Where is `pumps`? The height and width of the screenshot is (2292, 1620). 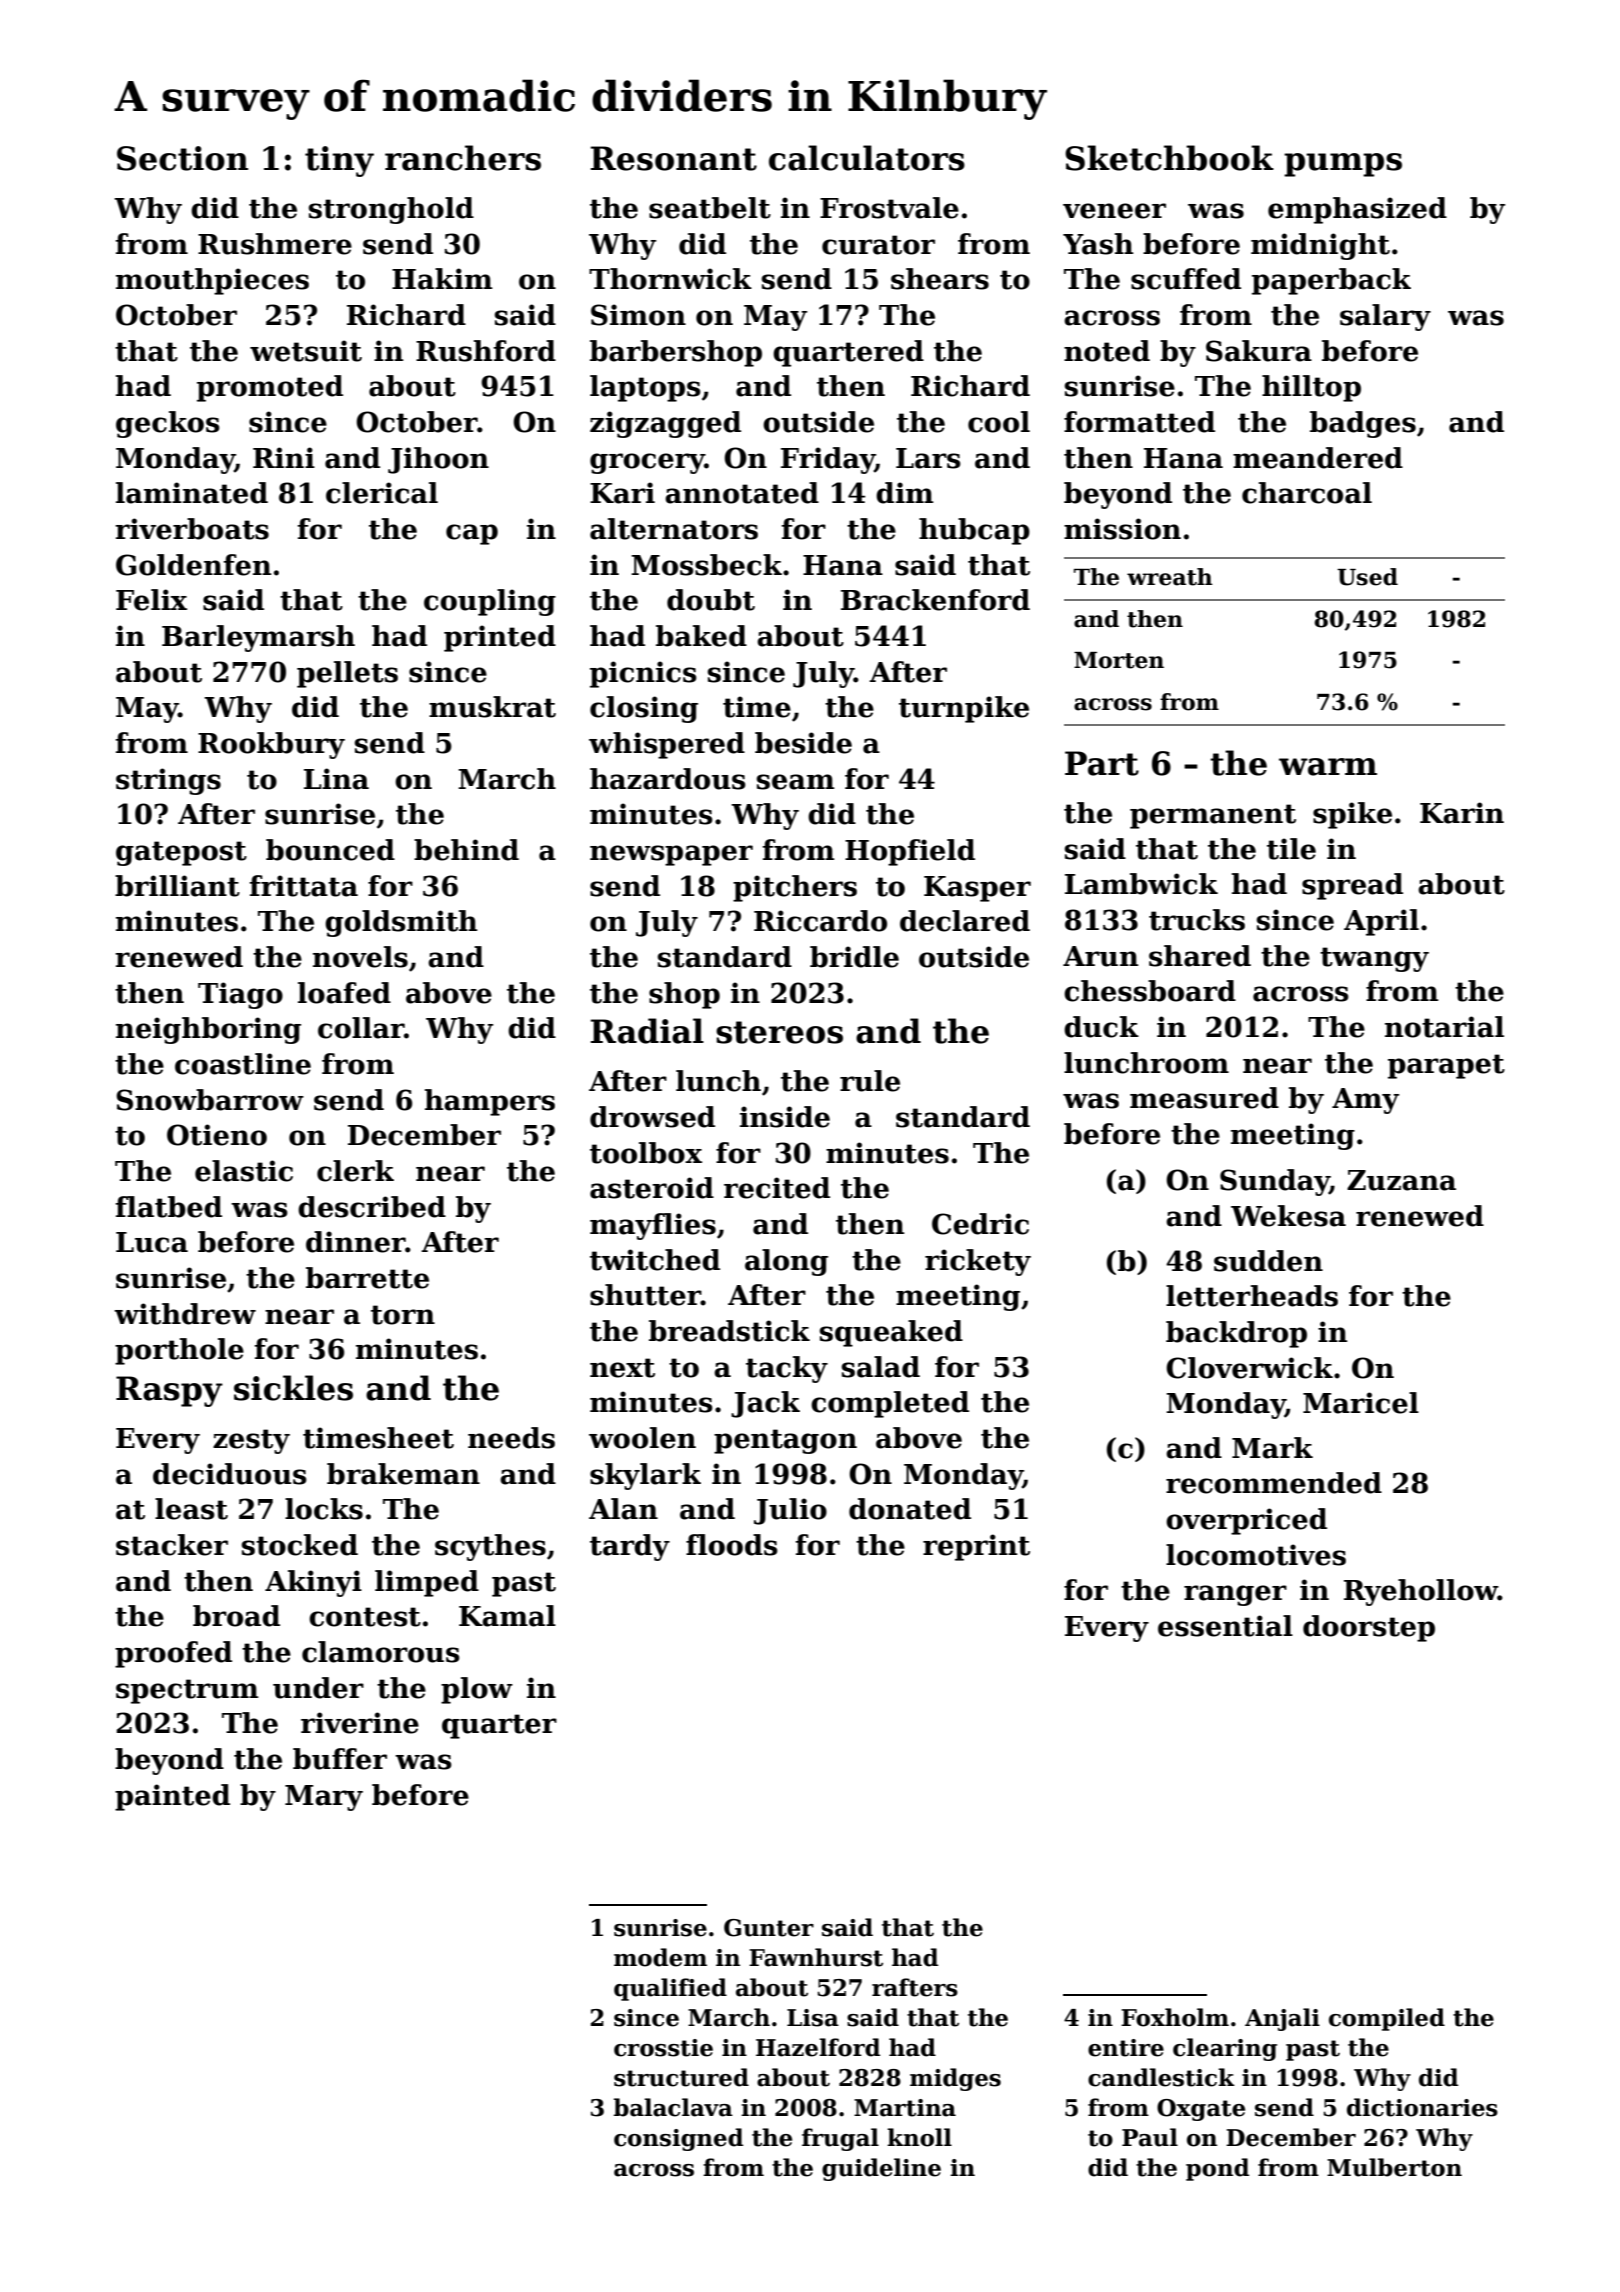
pumps is located at coordinates (1343, 165).
